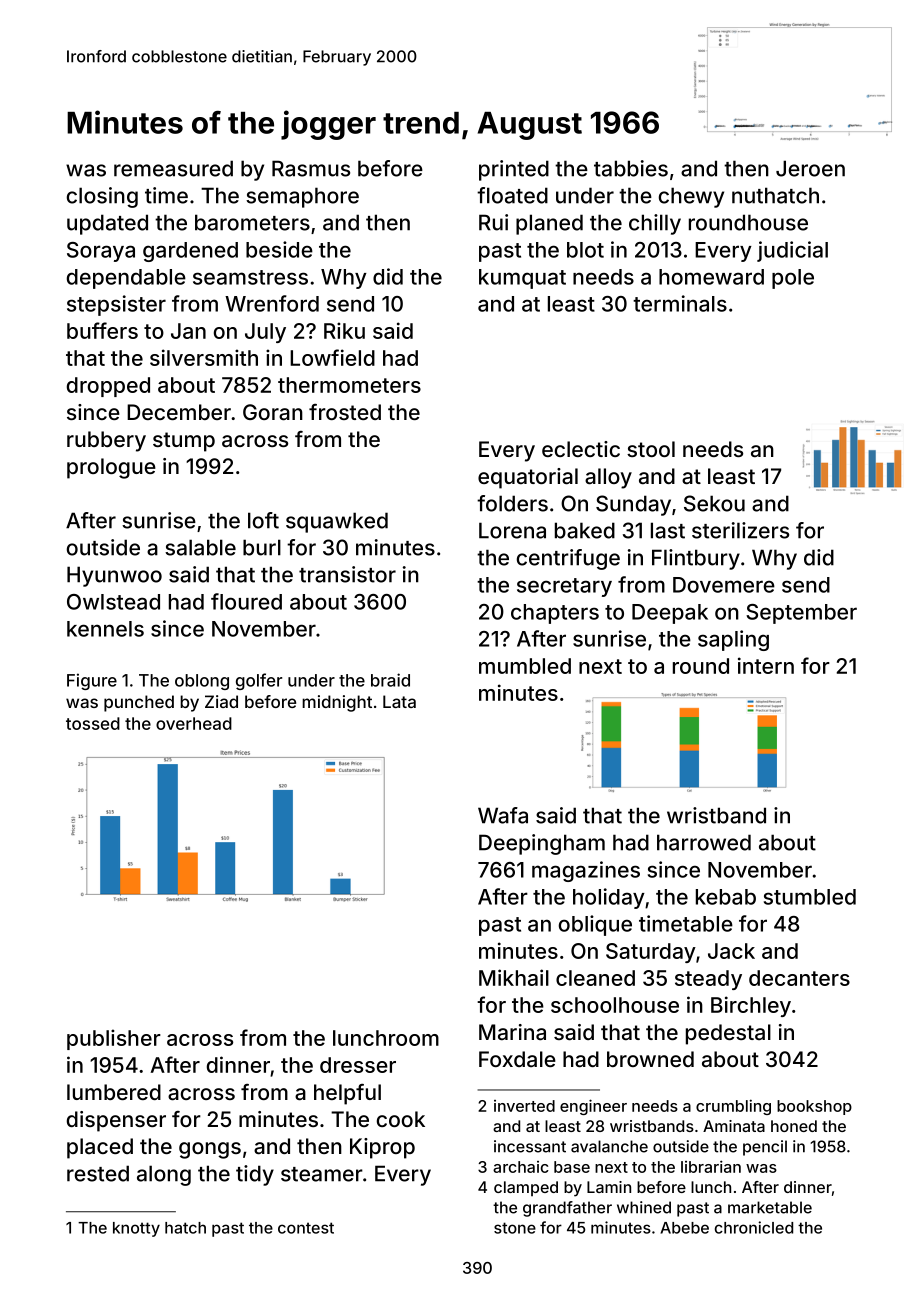  I want to click on intern, so click(766, 665).
